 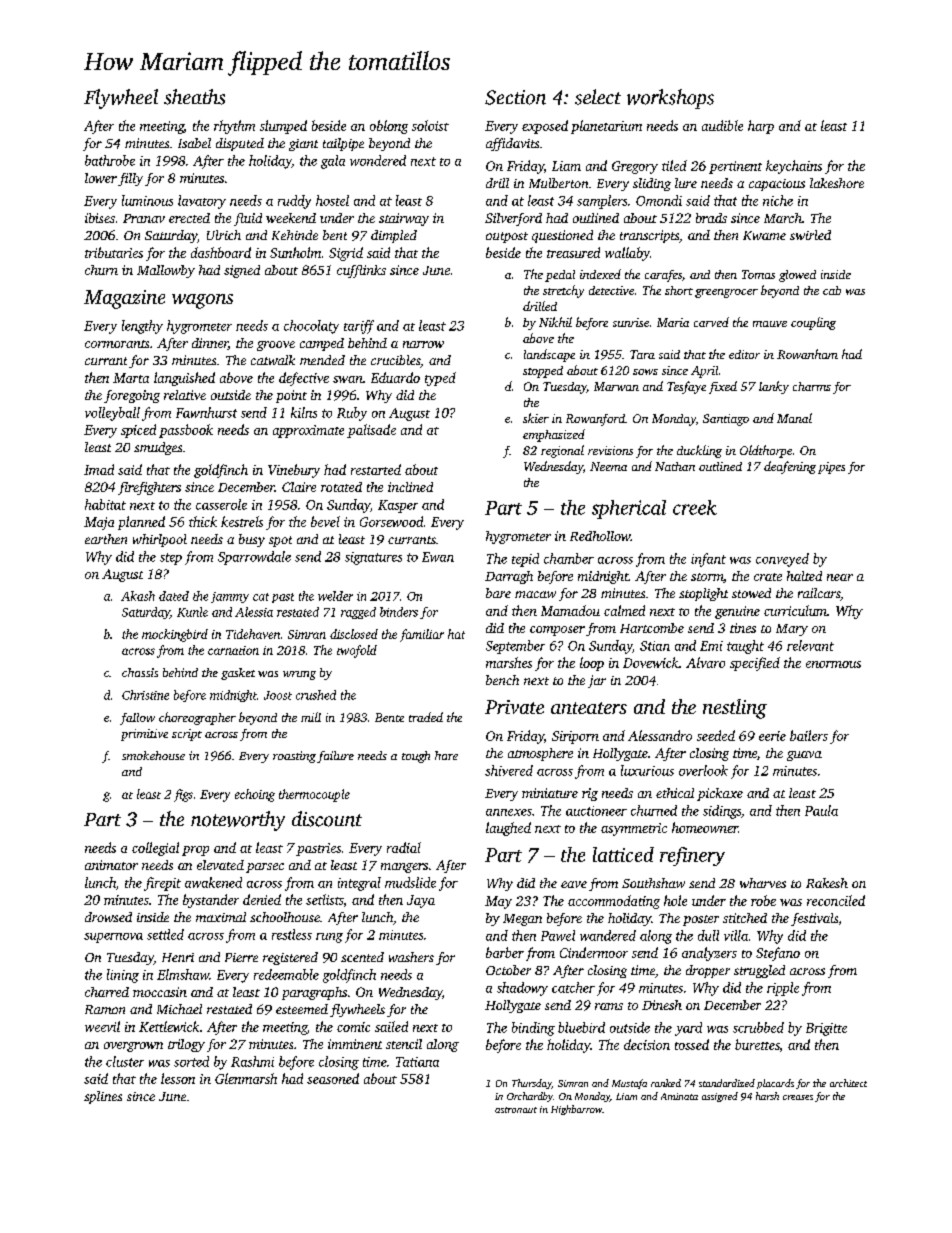 I want to click on enormous, so click(x=833, y=664).
